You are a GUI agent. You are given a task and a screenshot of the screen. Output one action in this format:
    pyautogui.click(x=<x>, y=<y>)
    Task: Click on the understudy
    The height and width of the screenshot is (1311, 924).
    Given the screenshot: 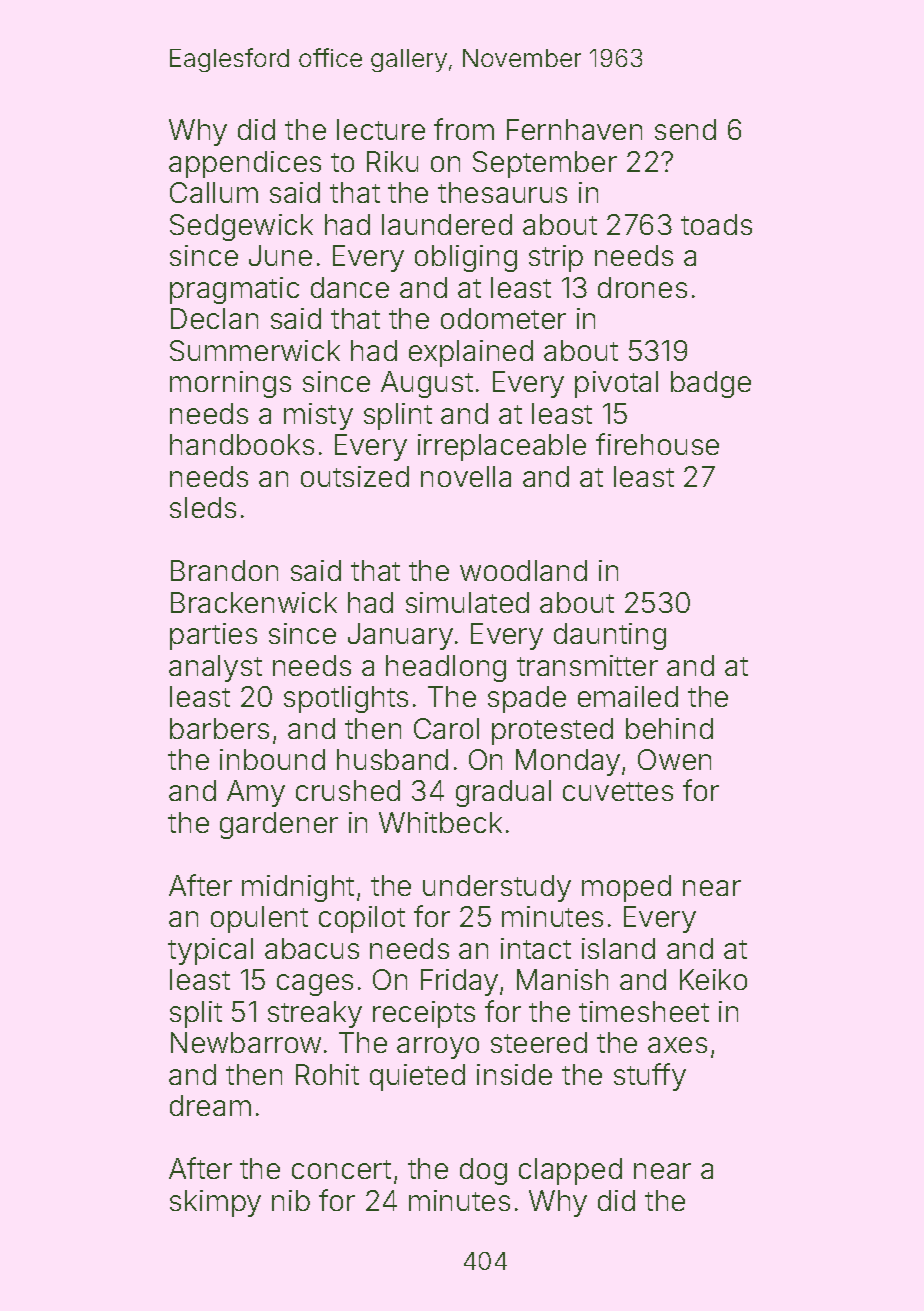 What is the action you would take?
    pyautogui.click(x=497, y=888)
